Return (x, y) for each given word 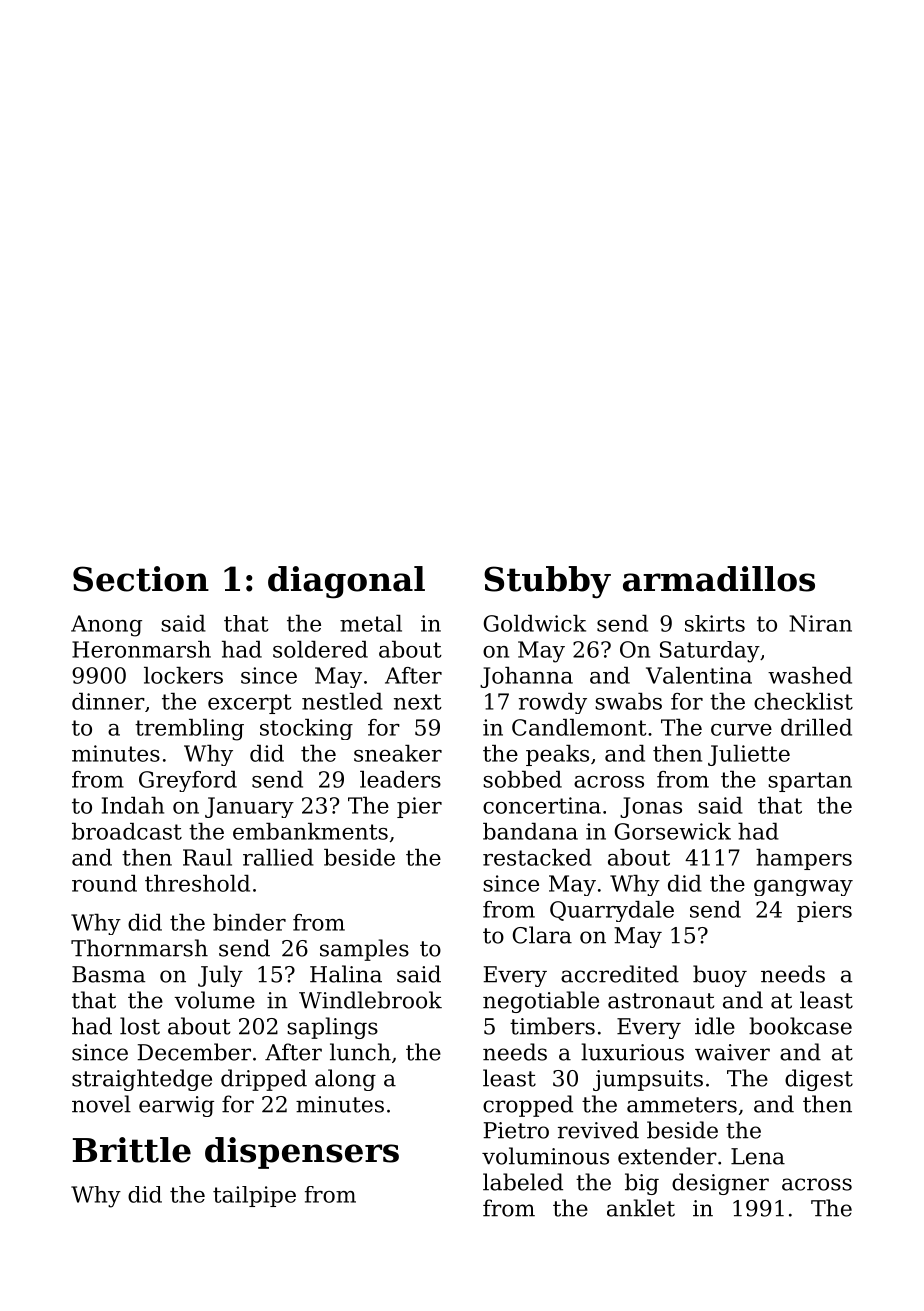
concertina (542, 805)
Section (141, 579)
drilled (816, 727)
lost (140, 1026)
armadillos (719, 579)
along (345, 1080)
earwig (176, 1106)
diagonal (346, 582)
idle (715, 1026)
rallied (278, 857)
